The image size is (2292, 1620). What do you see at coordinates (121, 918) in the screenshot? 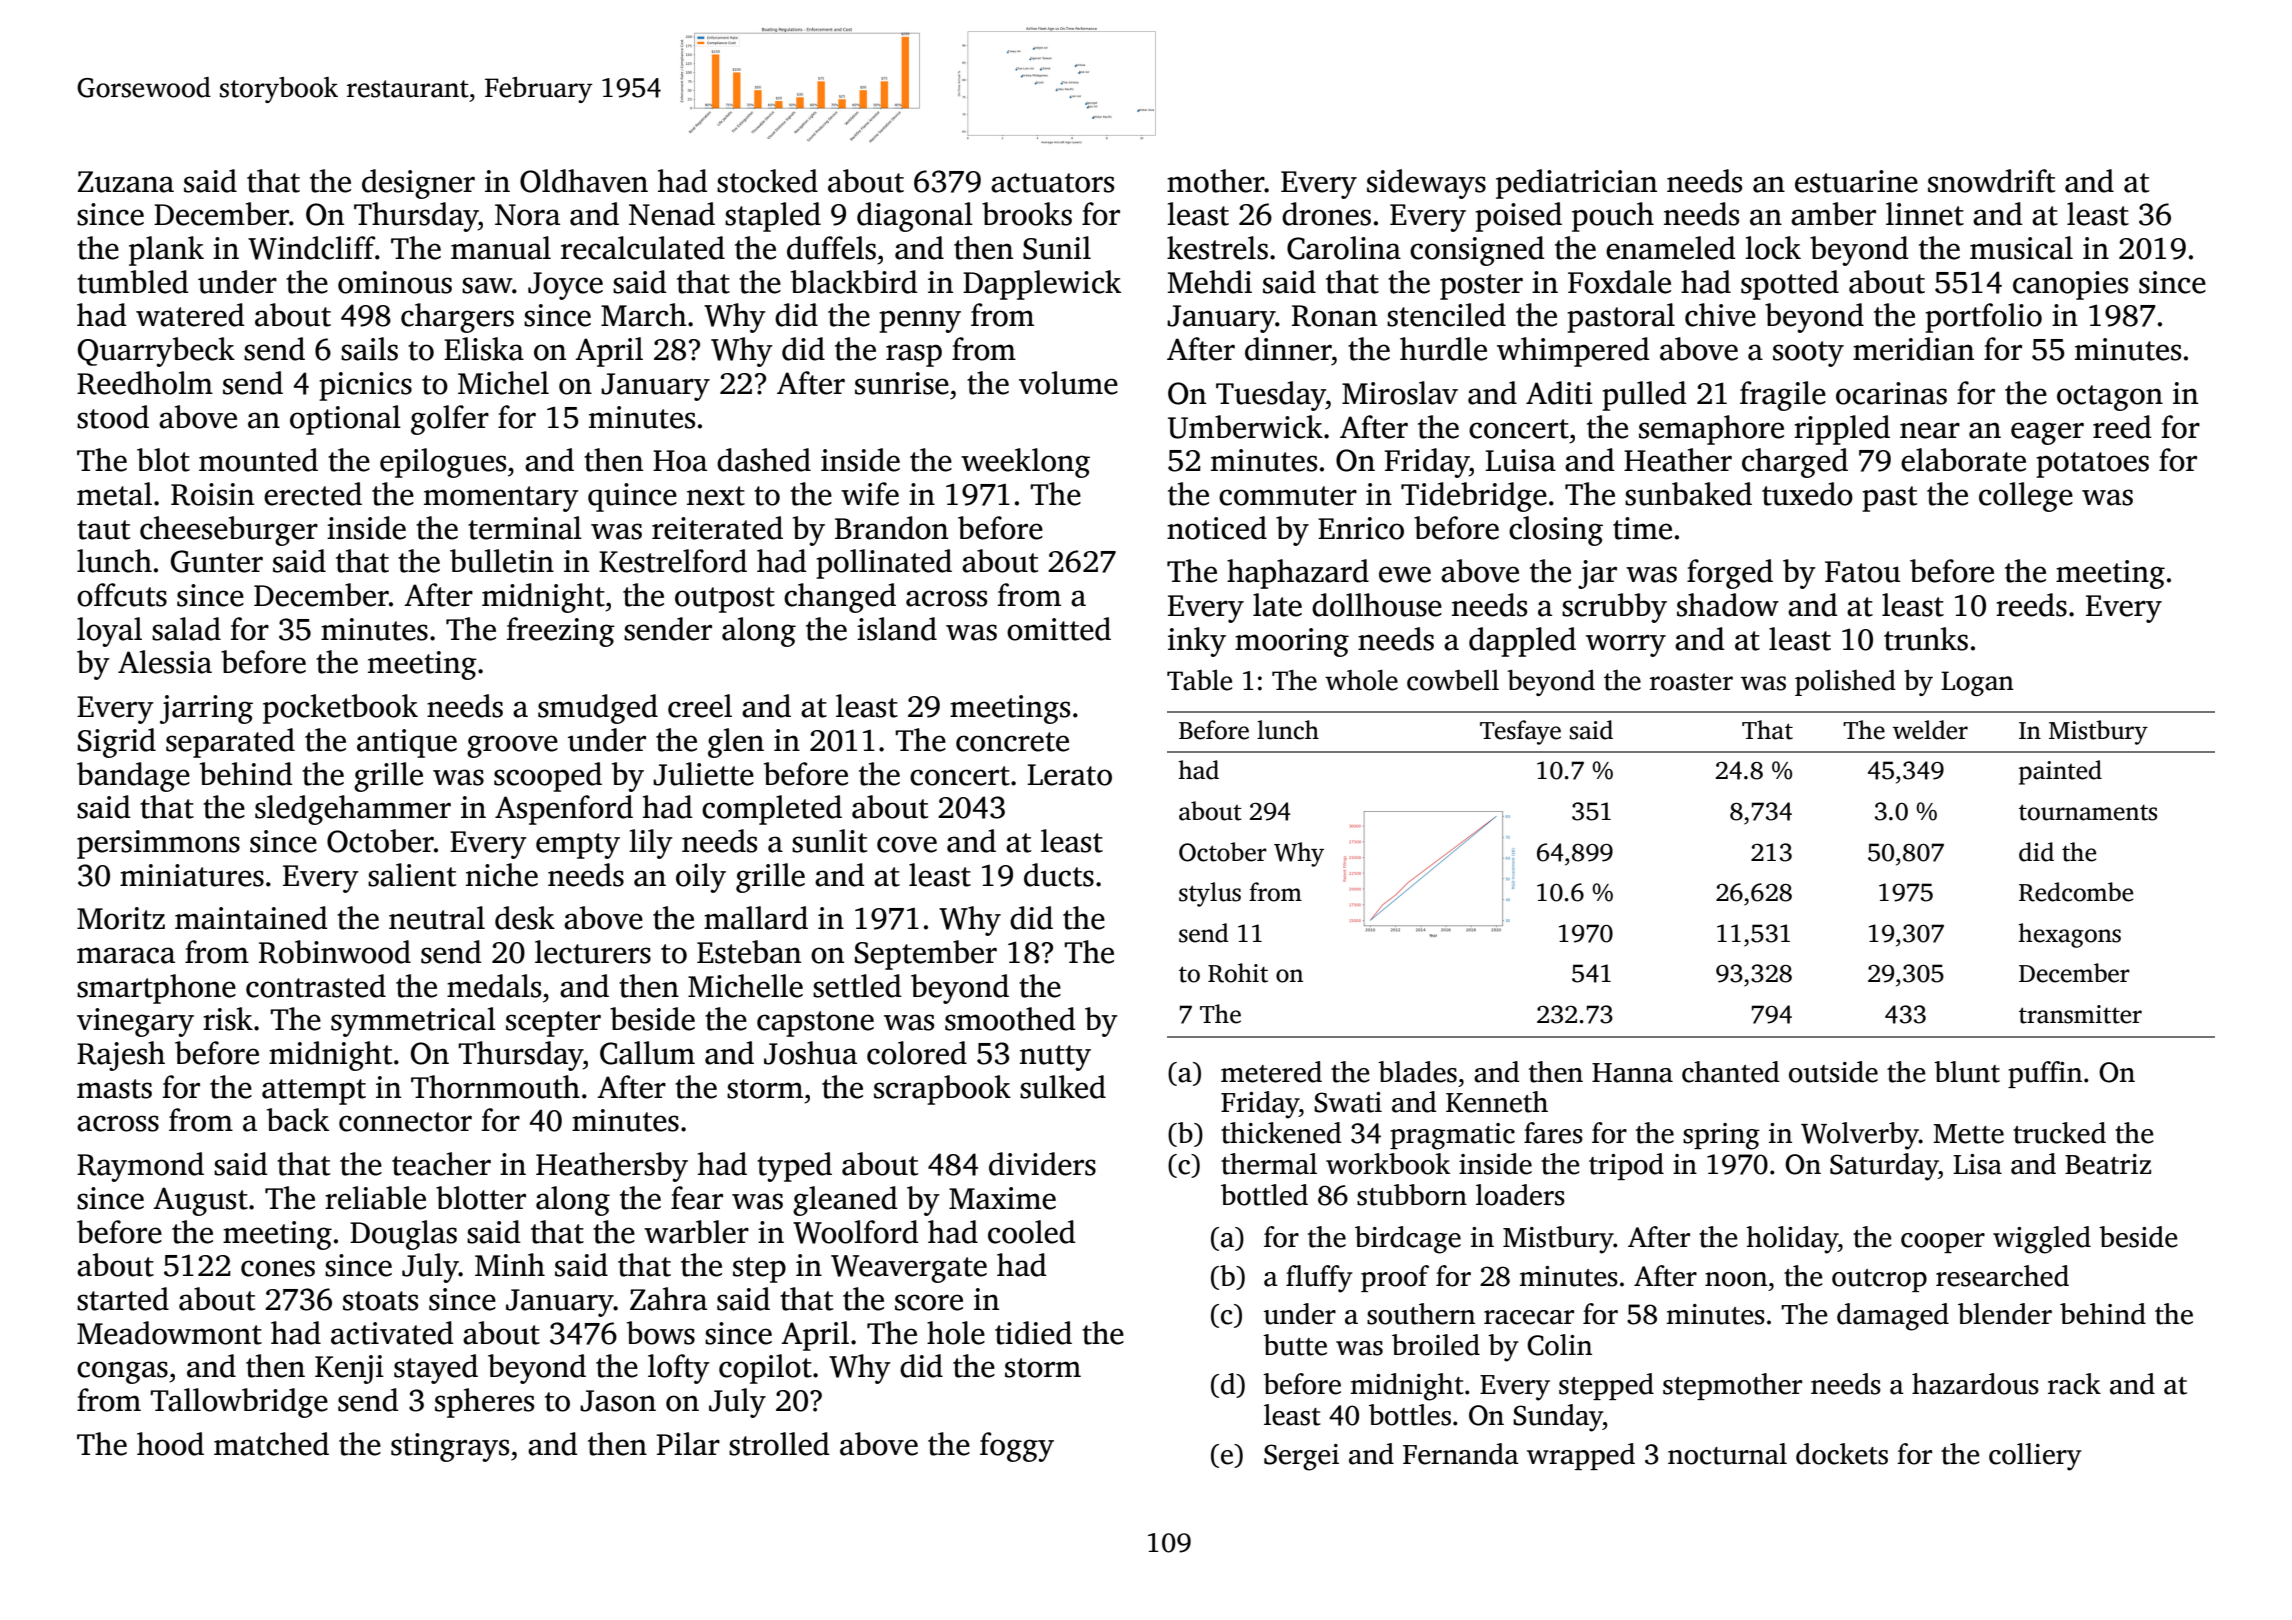
I see `Moritz` at bounding box center [121, 918].
